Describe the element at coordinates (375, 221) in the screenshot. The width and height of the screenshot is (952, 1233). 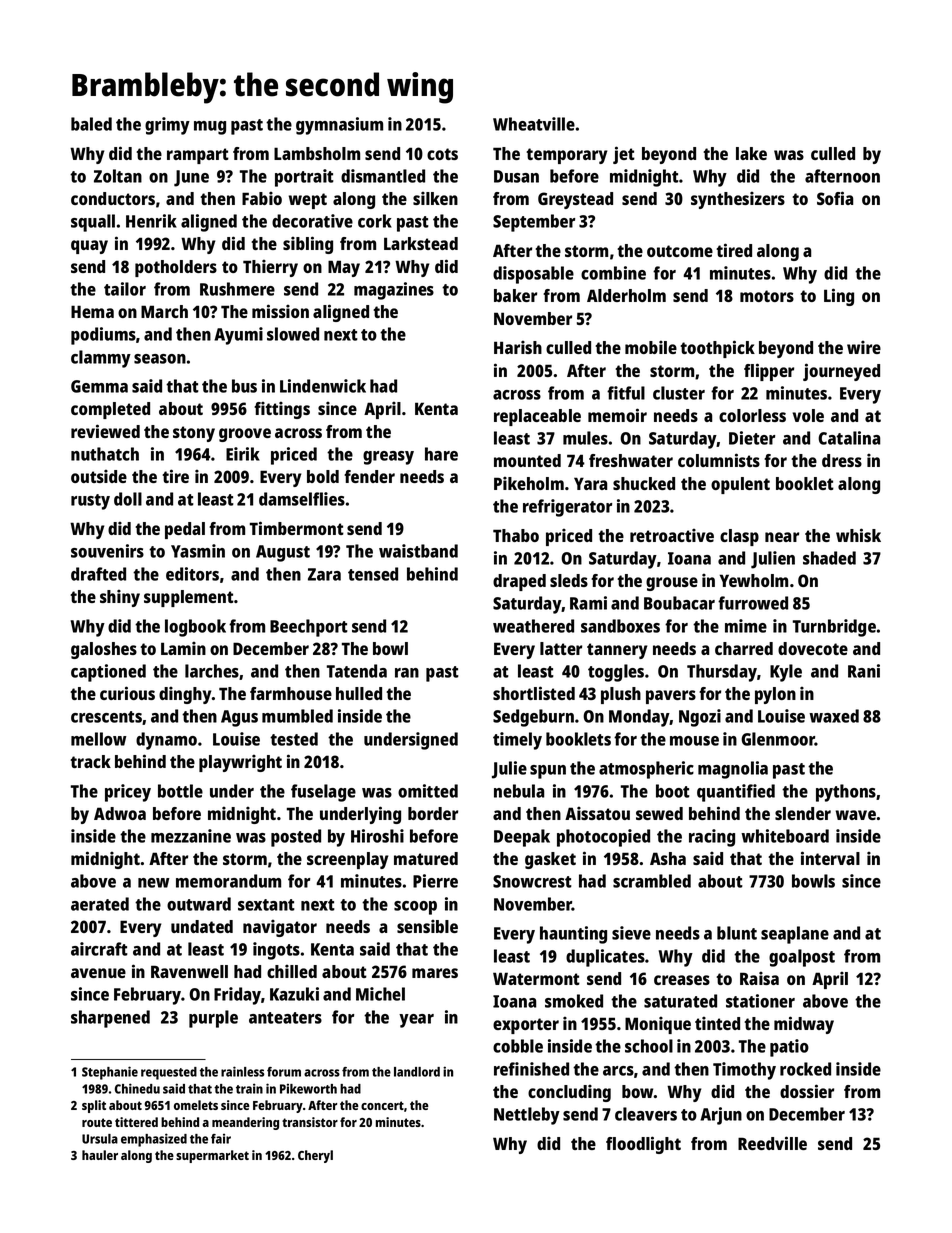
I see `cork` at that location.
